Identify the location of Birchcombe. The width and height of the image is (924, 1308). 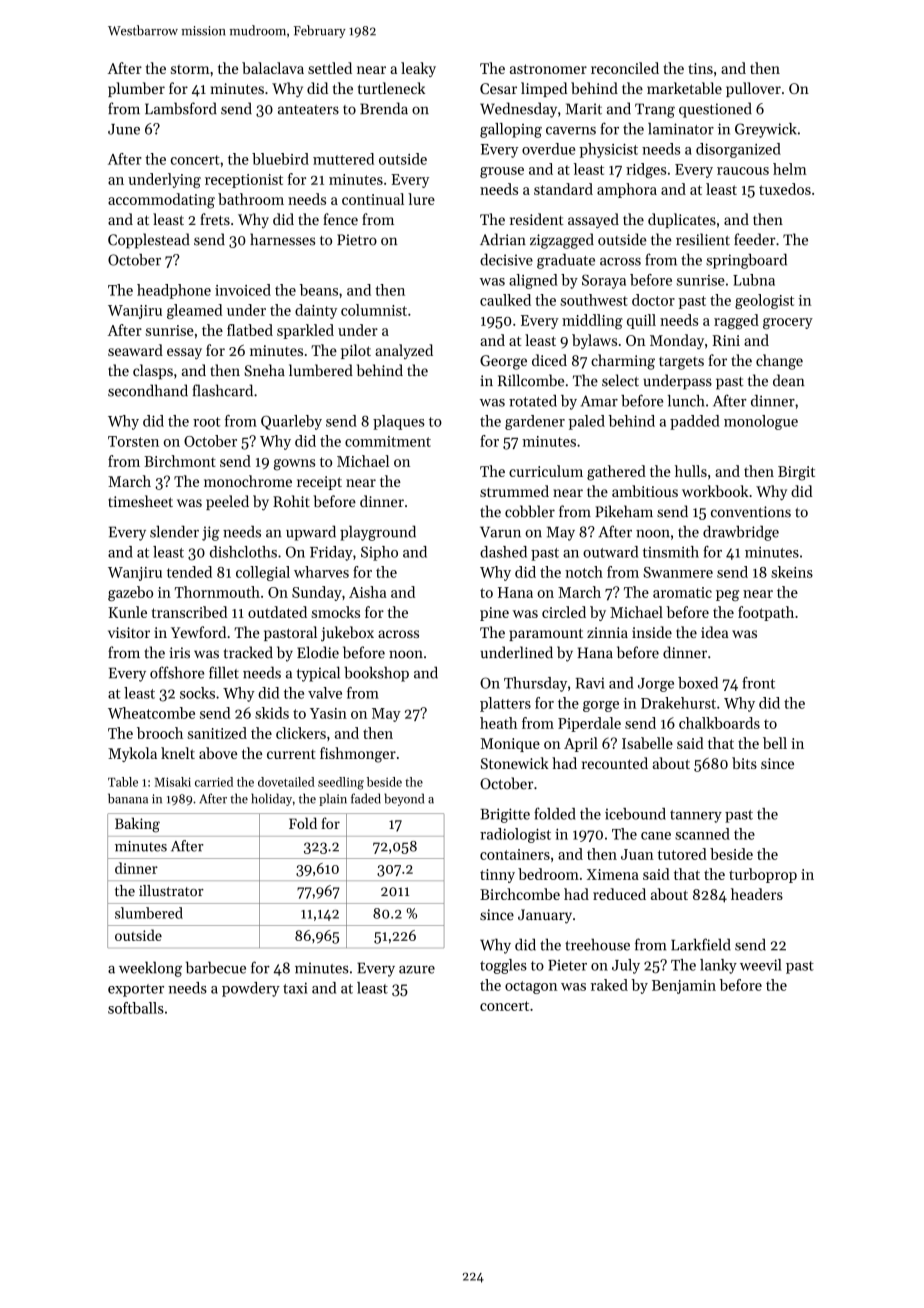
(520, 894).
